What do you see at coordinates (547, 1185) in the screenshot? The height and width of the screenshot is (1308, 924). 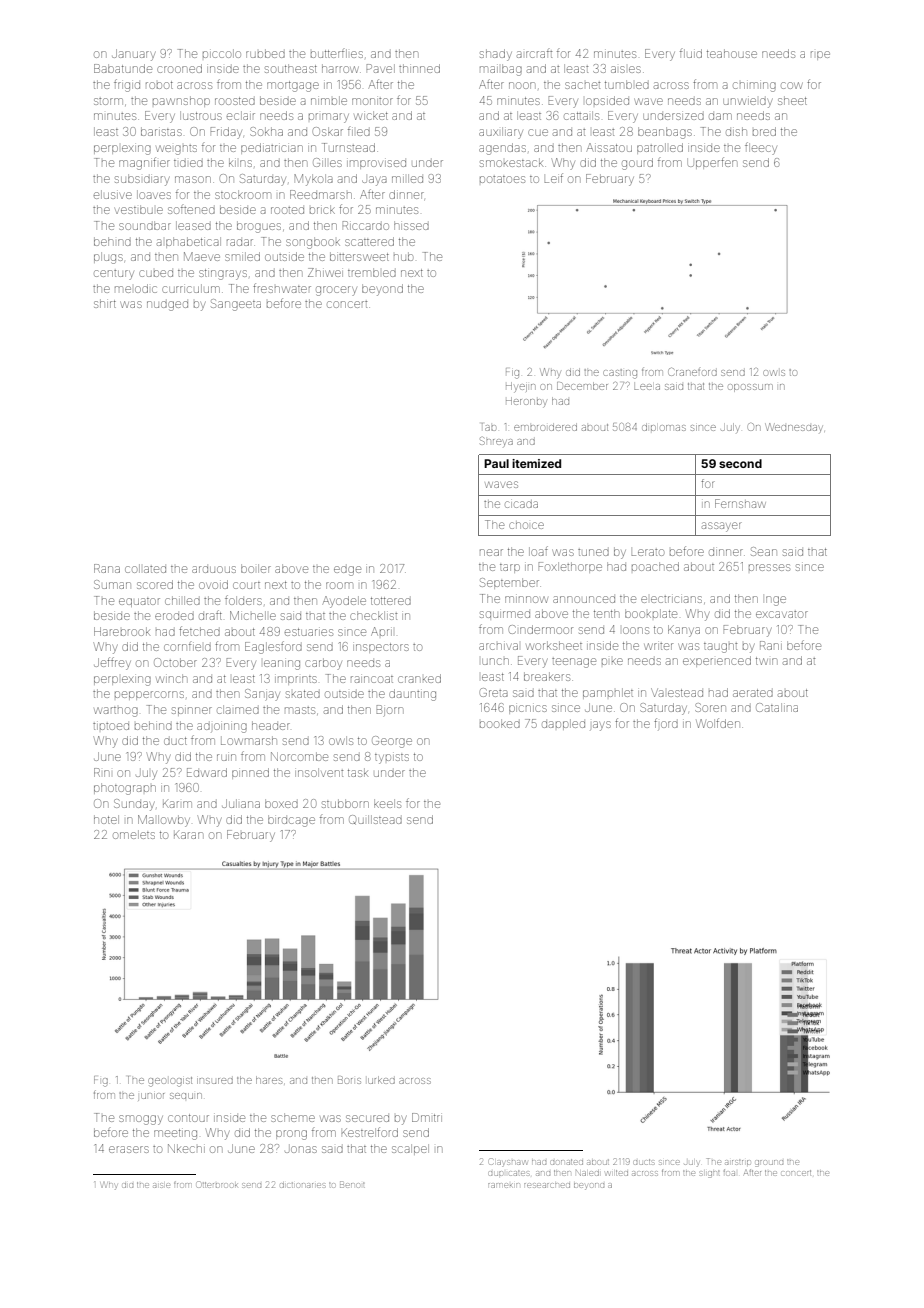 I see `researched` at bounding box center [547, 1185].
